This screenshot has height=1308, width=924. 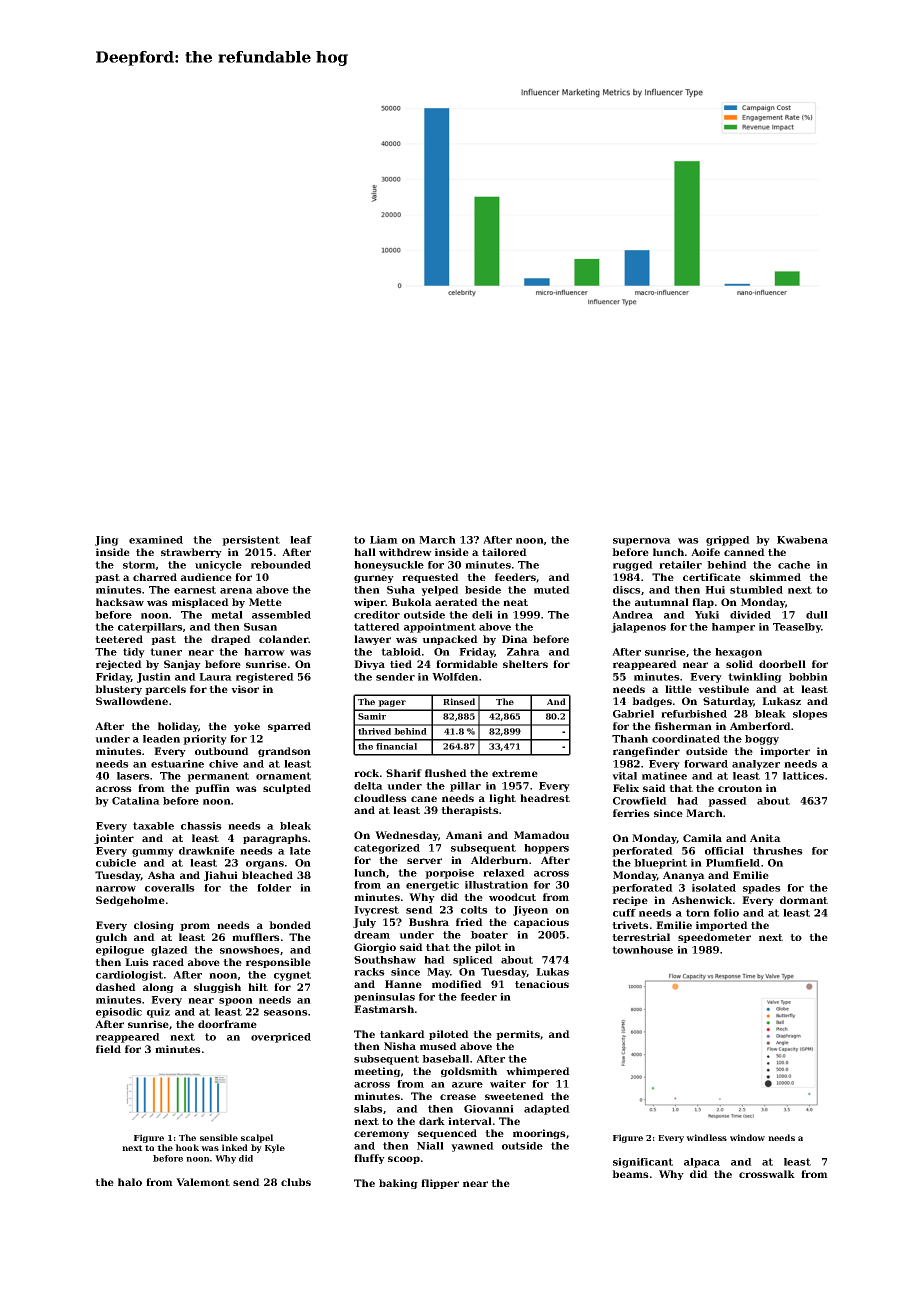 I want to click on window, so click(x=747, y=1137).
